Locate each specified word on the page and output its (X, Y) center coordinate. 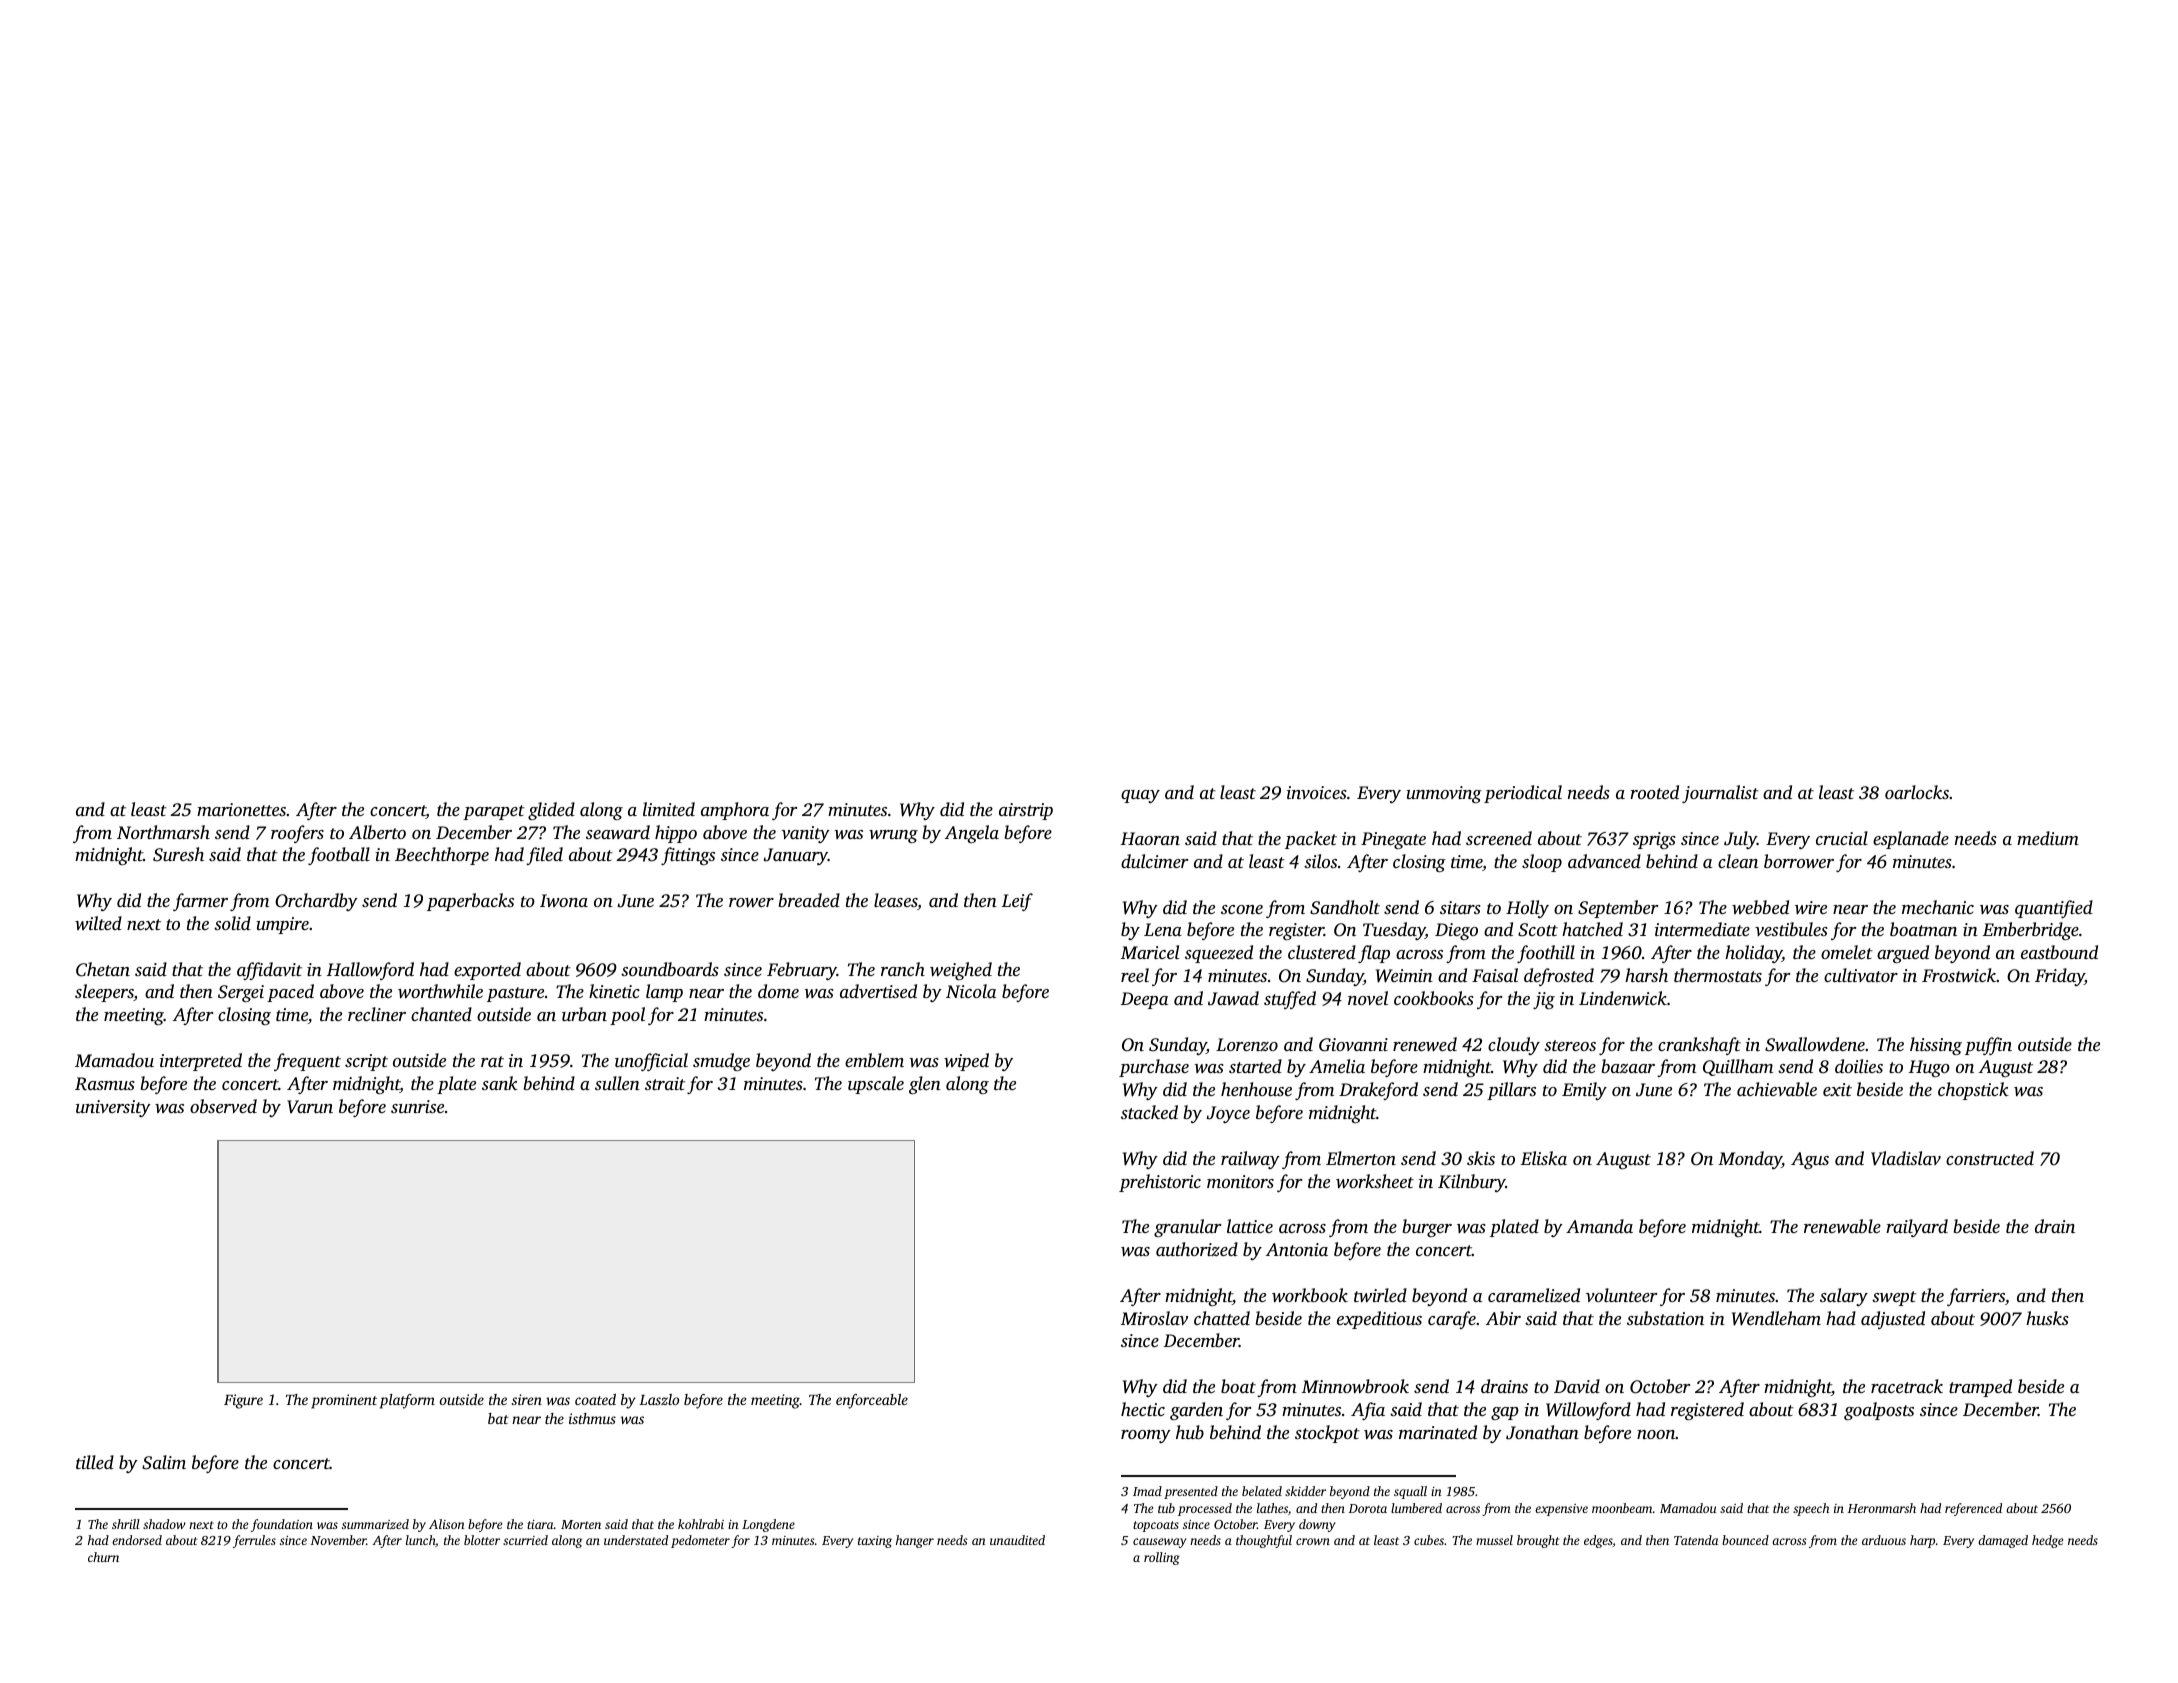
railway (1250, 1160)
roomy (1146, 1436)
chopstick (1973, 1091)
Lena (1163, 929)
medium (2048, 838)
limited (669, 809)
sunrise (417, 1106)
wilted (98, 923)
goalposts (1879, 1411)
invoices (1317, 792)
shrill (126, 1524)
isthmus (592, 1418)
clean (1738, 861)
